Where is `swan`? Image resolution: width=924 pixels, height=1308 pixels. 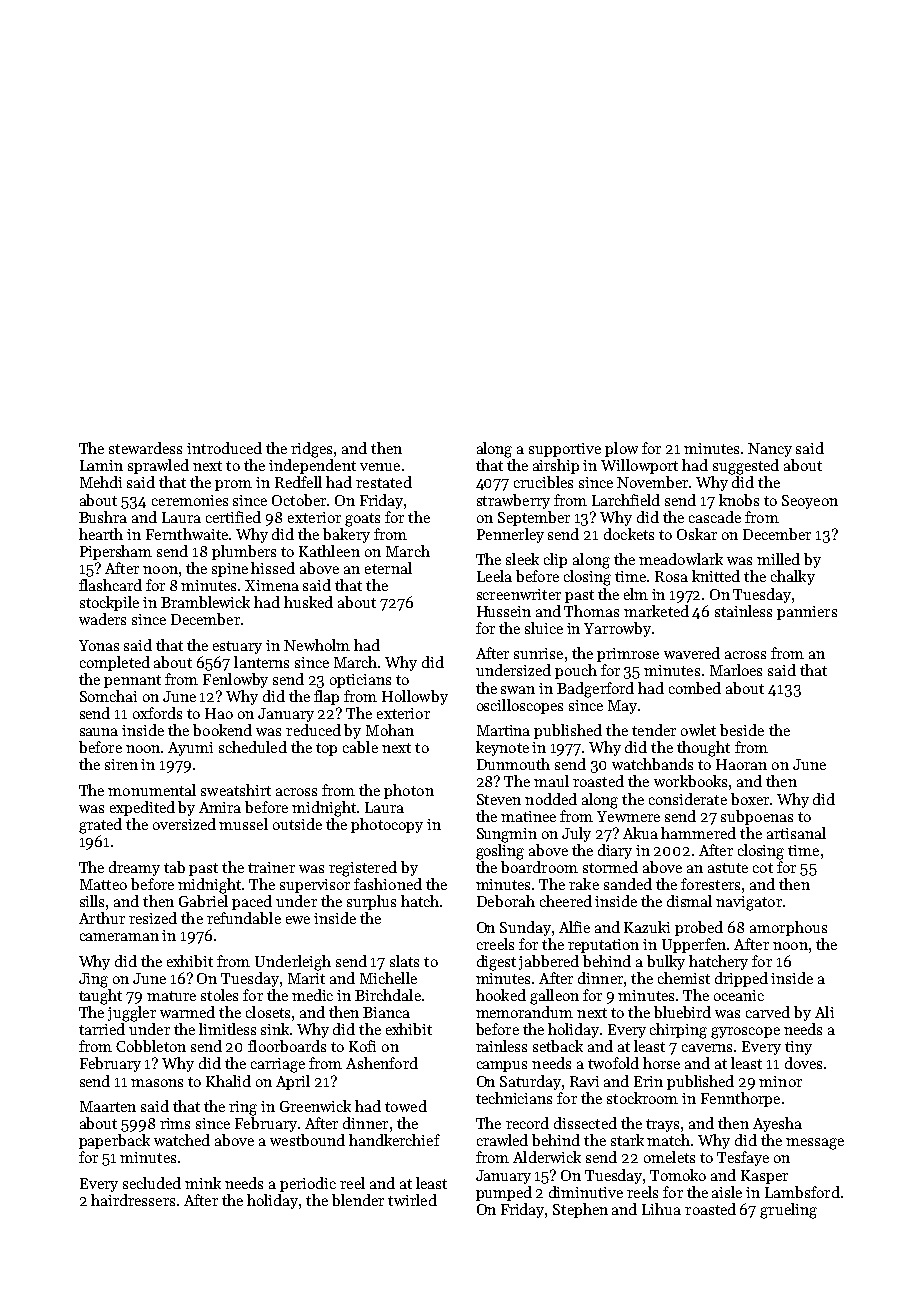
swan is located at coordinates (518, 690).
